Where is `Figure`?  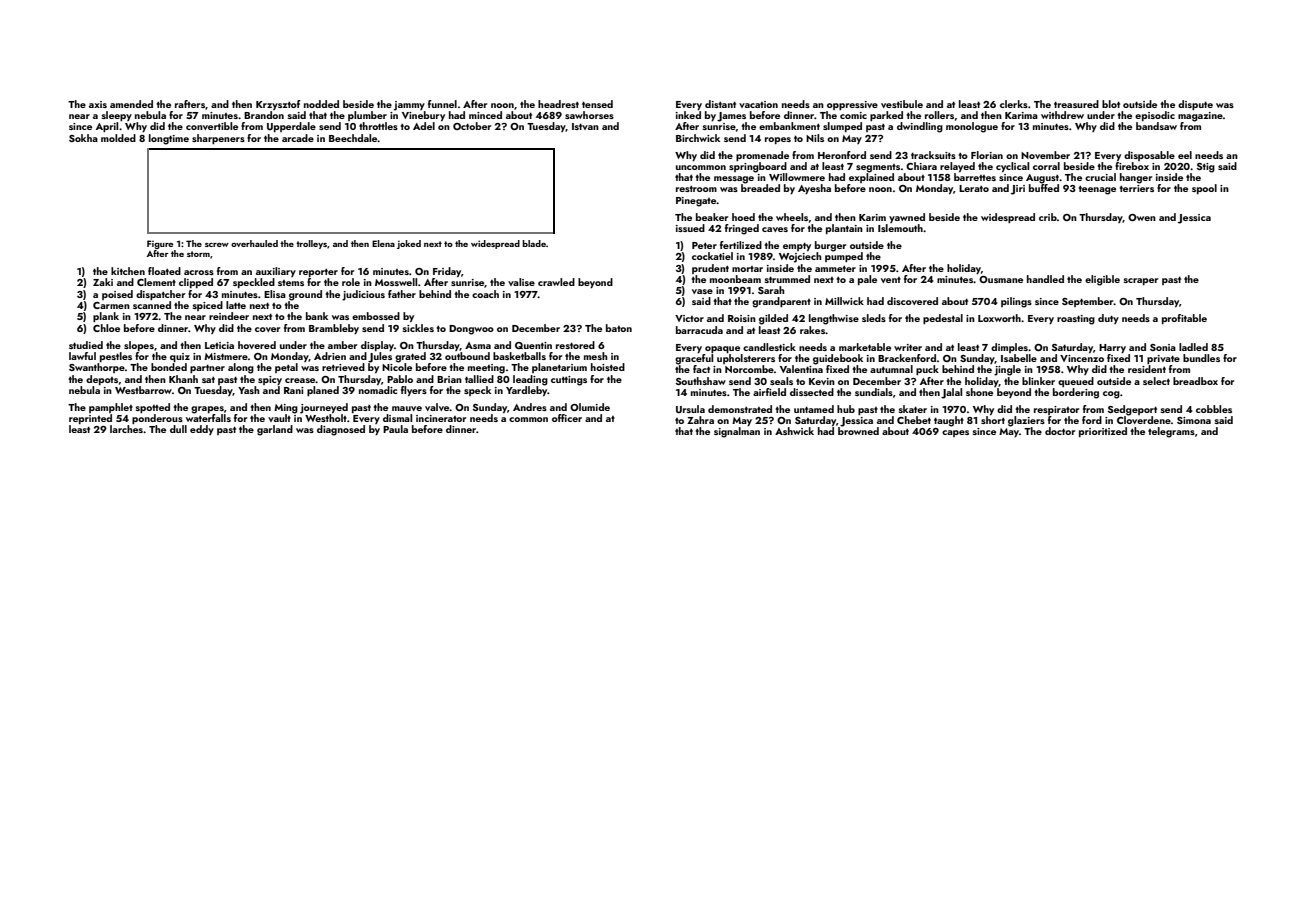 Figure is located at coordinates (160, 244).
